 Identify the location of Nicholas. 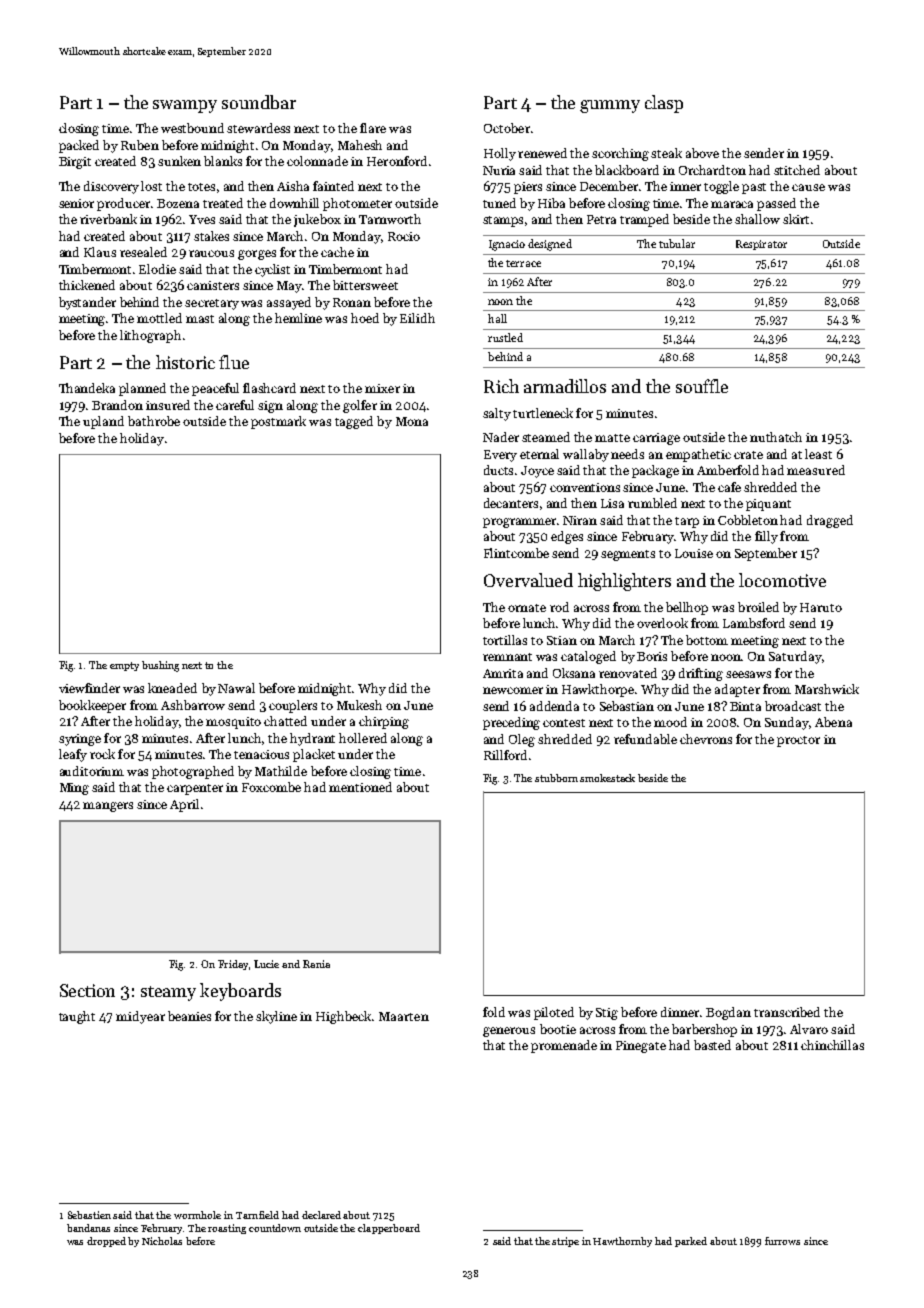
(162, 1241).
